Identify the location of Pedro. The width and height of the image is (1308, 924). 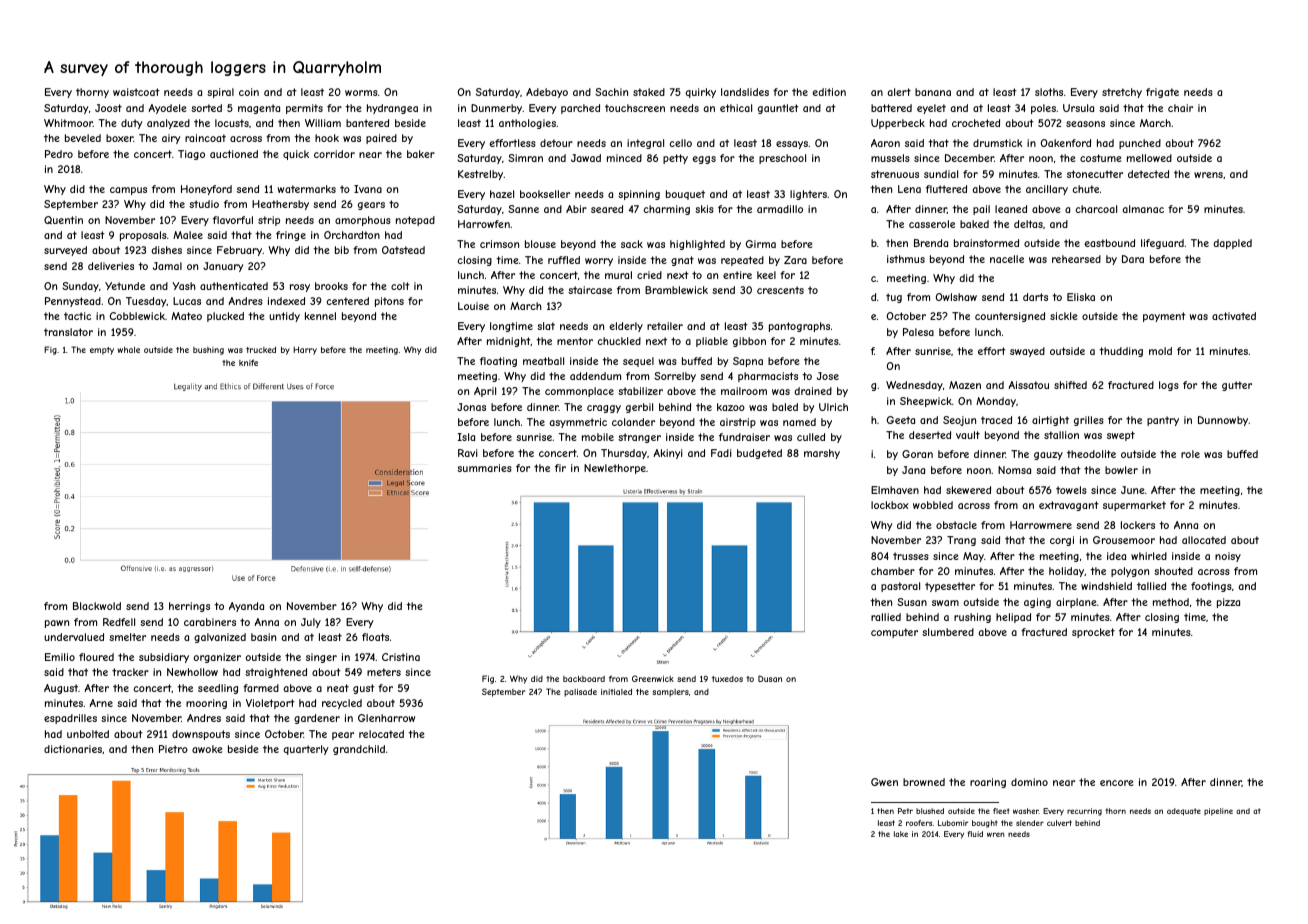
(59, 154).
